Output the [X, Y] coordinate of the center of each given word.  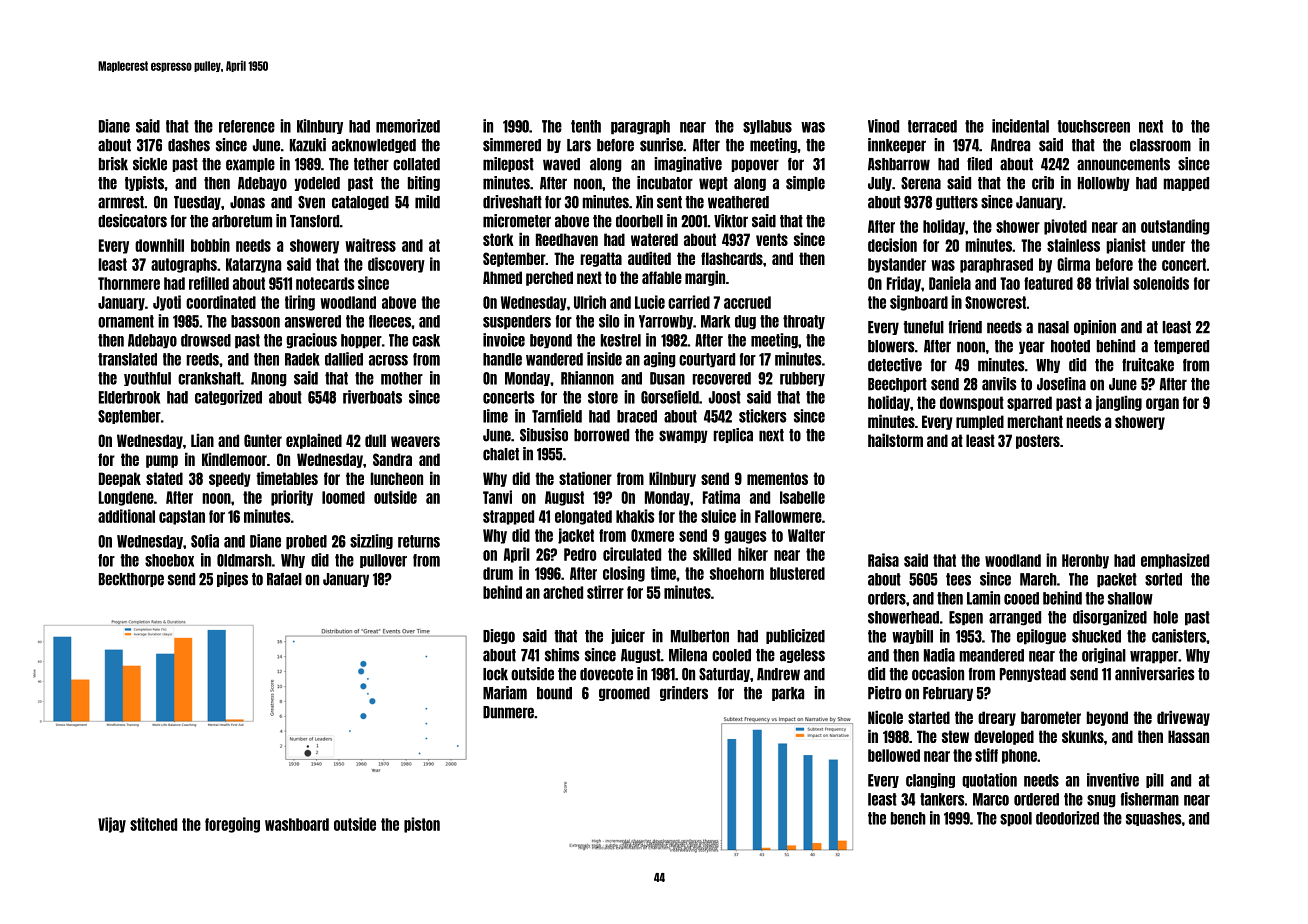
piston [422, 825]
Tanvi [497, 497]
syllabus [767, 127]
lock [495, 674]
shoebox [169, 560]
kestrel [620, 340]
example [250, 165]
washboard [297, 824]
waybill [912, 636]
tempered [1181, 347]
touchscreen [1093, 126]
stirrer [605, 592]
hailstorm [895, 440]
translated [127, 359]
